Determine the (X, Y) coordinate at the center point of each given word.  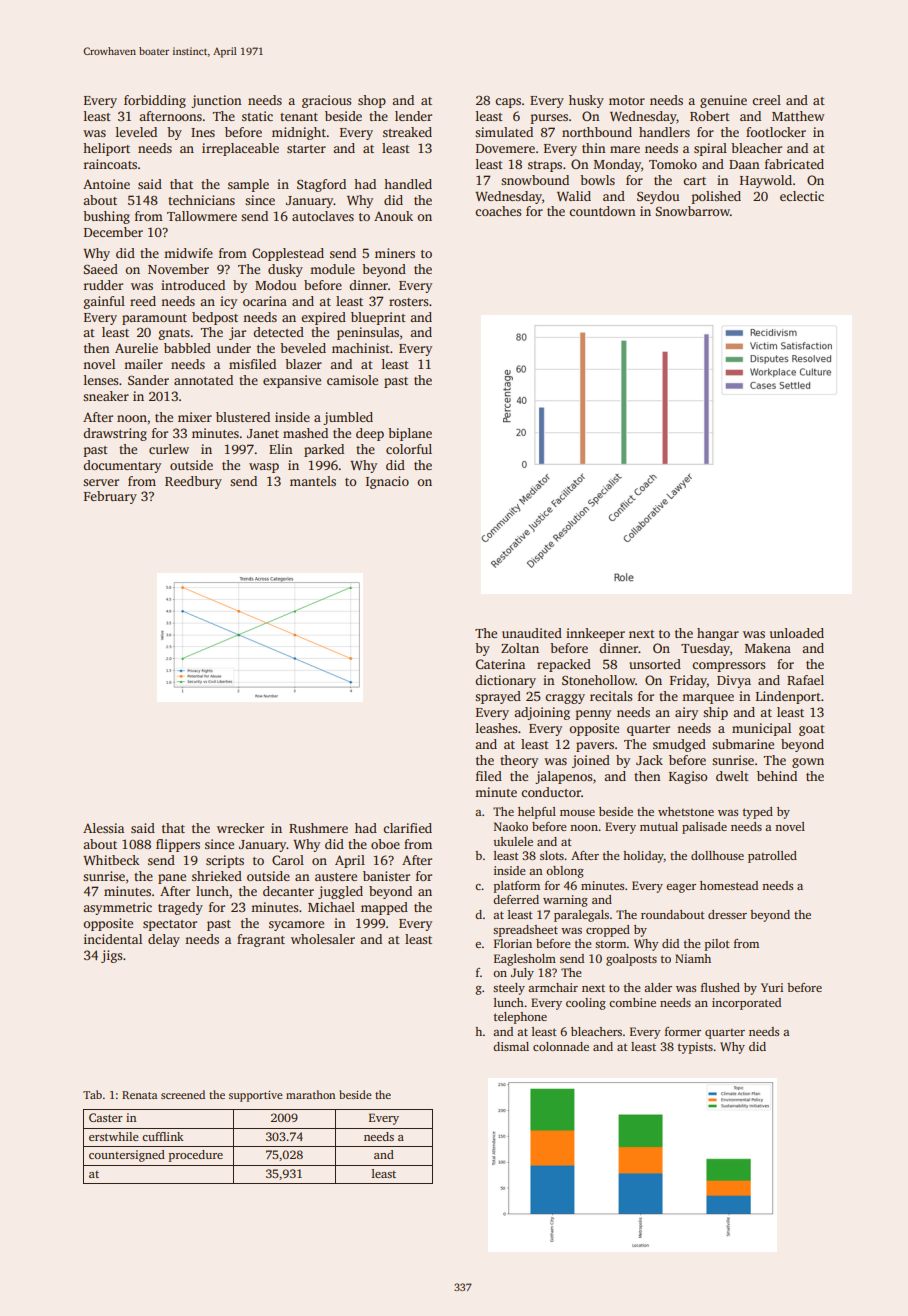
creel (766, 100)
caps (508, 103)
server (101, 482)
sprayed (498, 697)
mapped (384, 908)
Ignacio (387, 482)
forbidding (155, 101)
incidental (113, 939)
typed (758, 813)
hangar (718, 634)
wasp (264, 468)
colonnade (561, 1046)
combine (632, 1002)
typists (695, 1048)
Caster (106, 1117)
